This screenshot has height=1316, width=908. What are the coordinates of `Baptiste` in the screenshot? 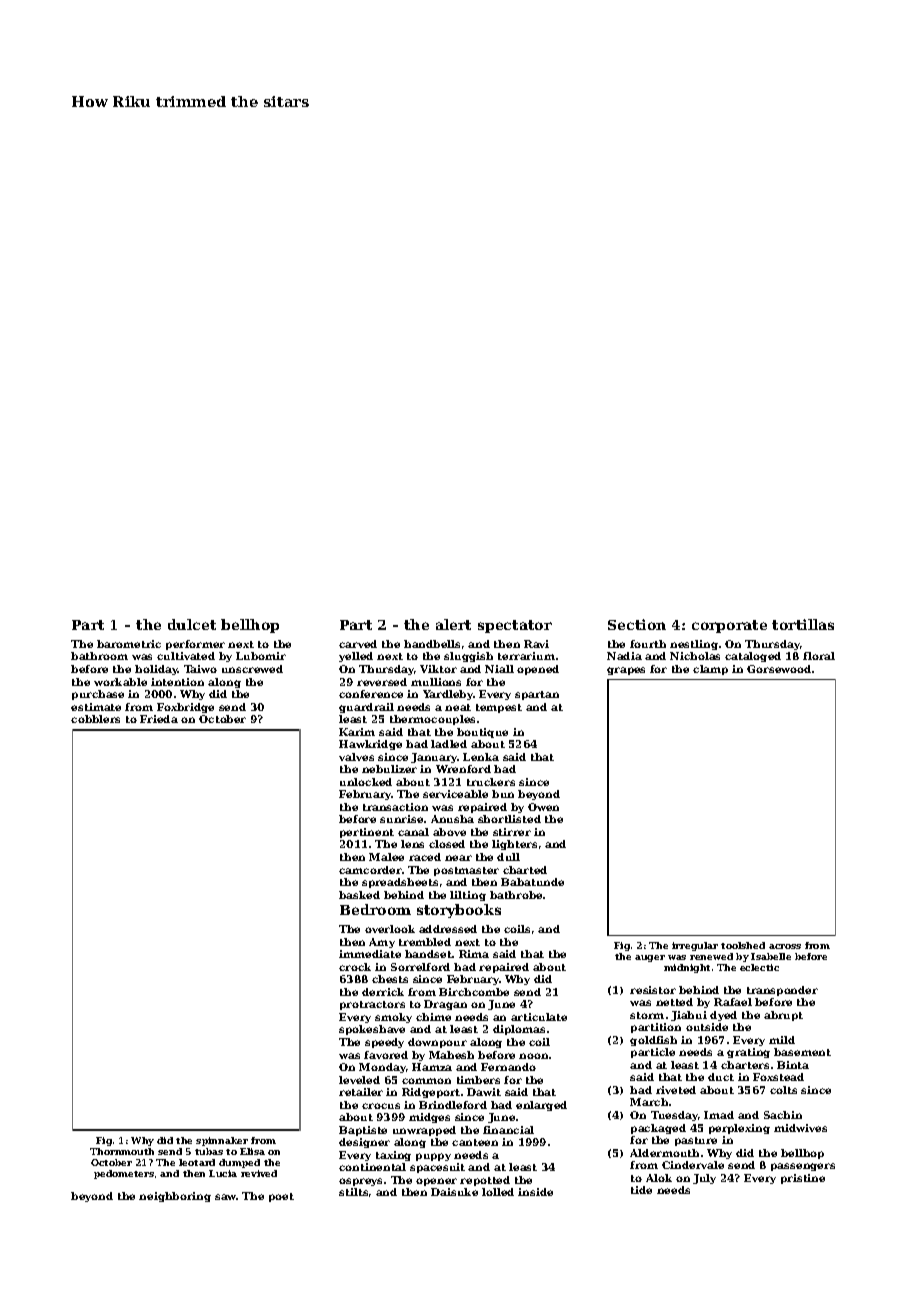 It's located at (363, 1131).
